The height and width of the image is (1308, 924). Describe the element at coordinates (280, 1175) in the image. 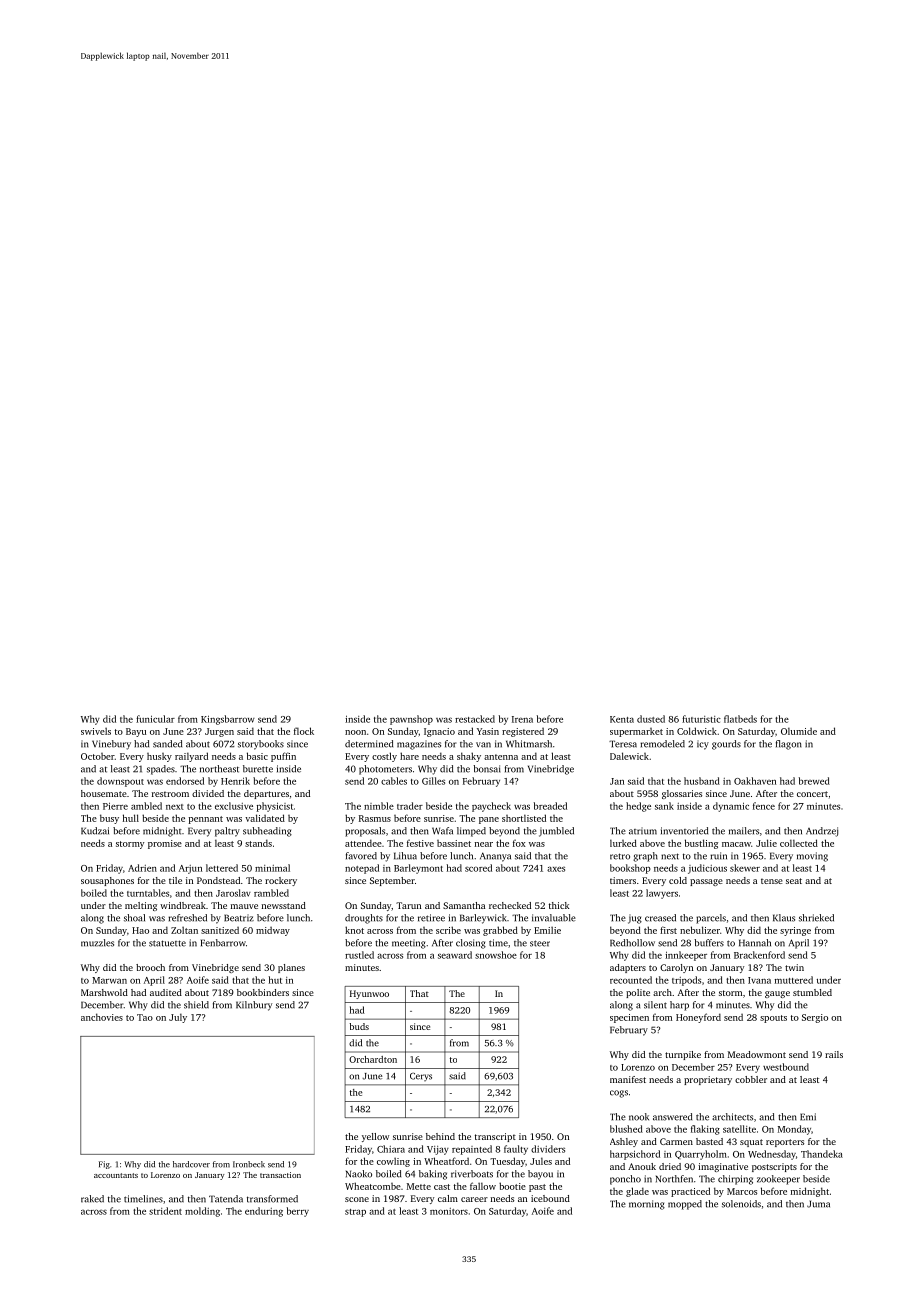

I see `transaction` at that location.
